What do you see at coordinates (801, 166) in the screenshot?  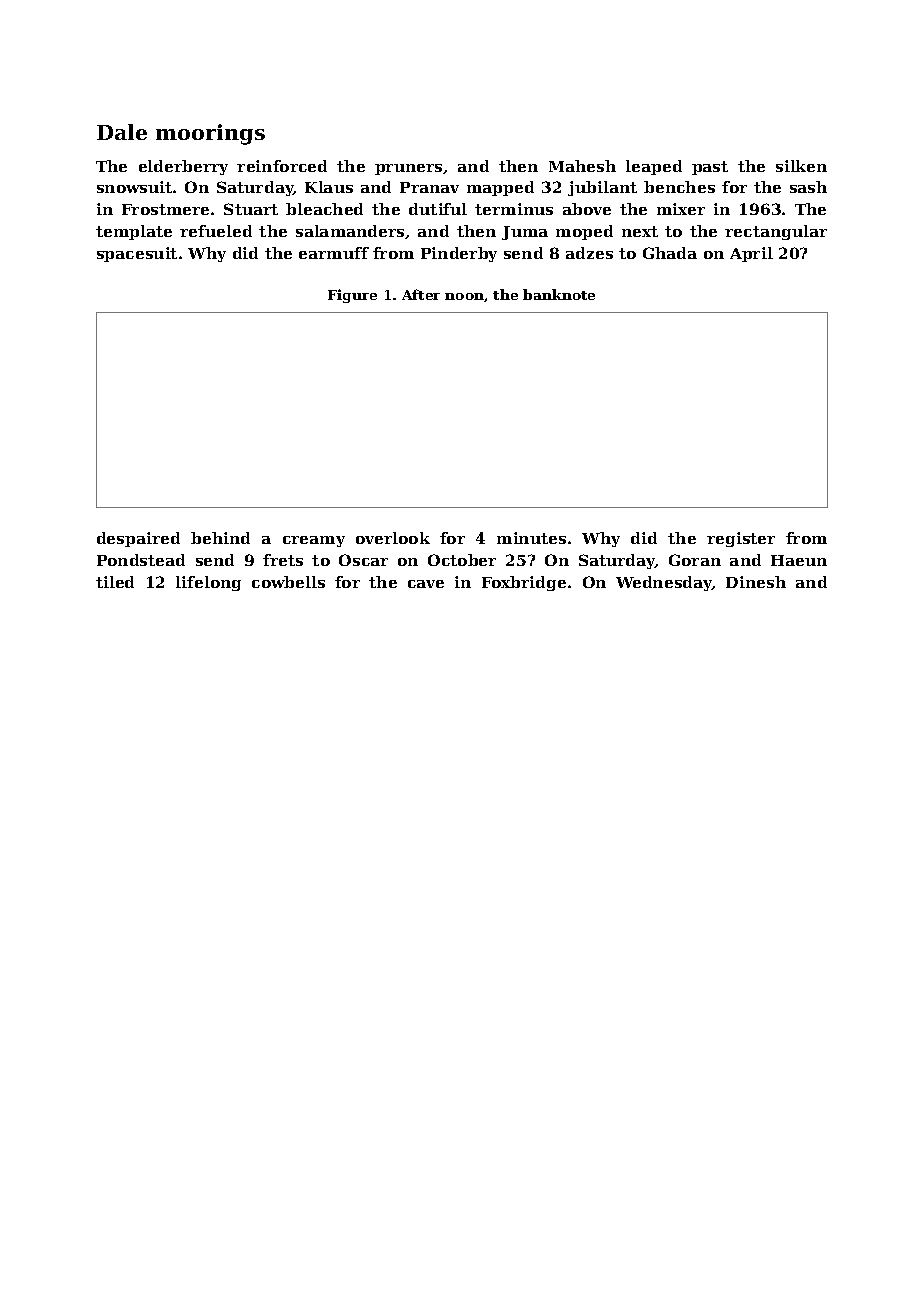 I see `silken` at bounding box center [801, 166].
